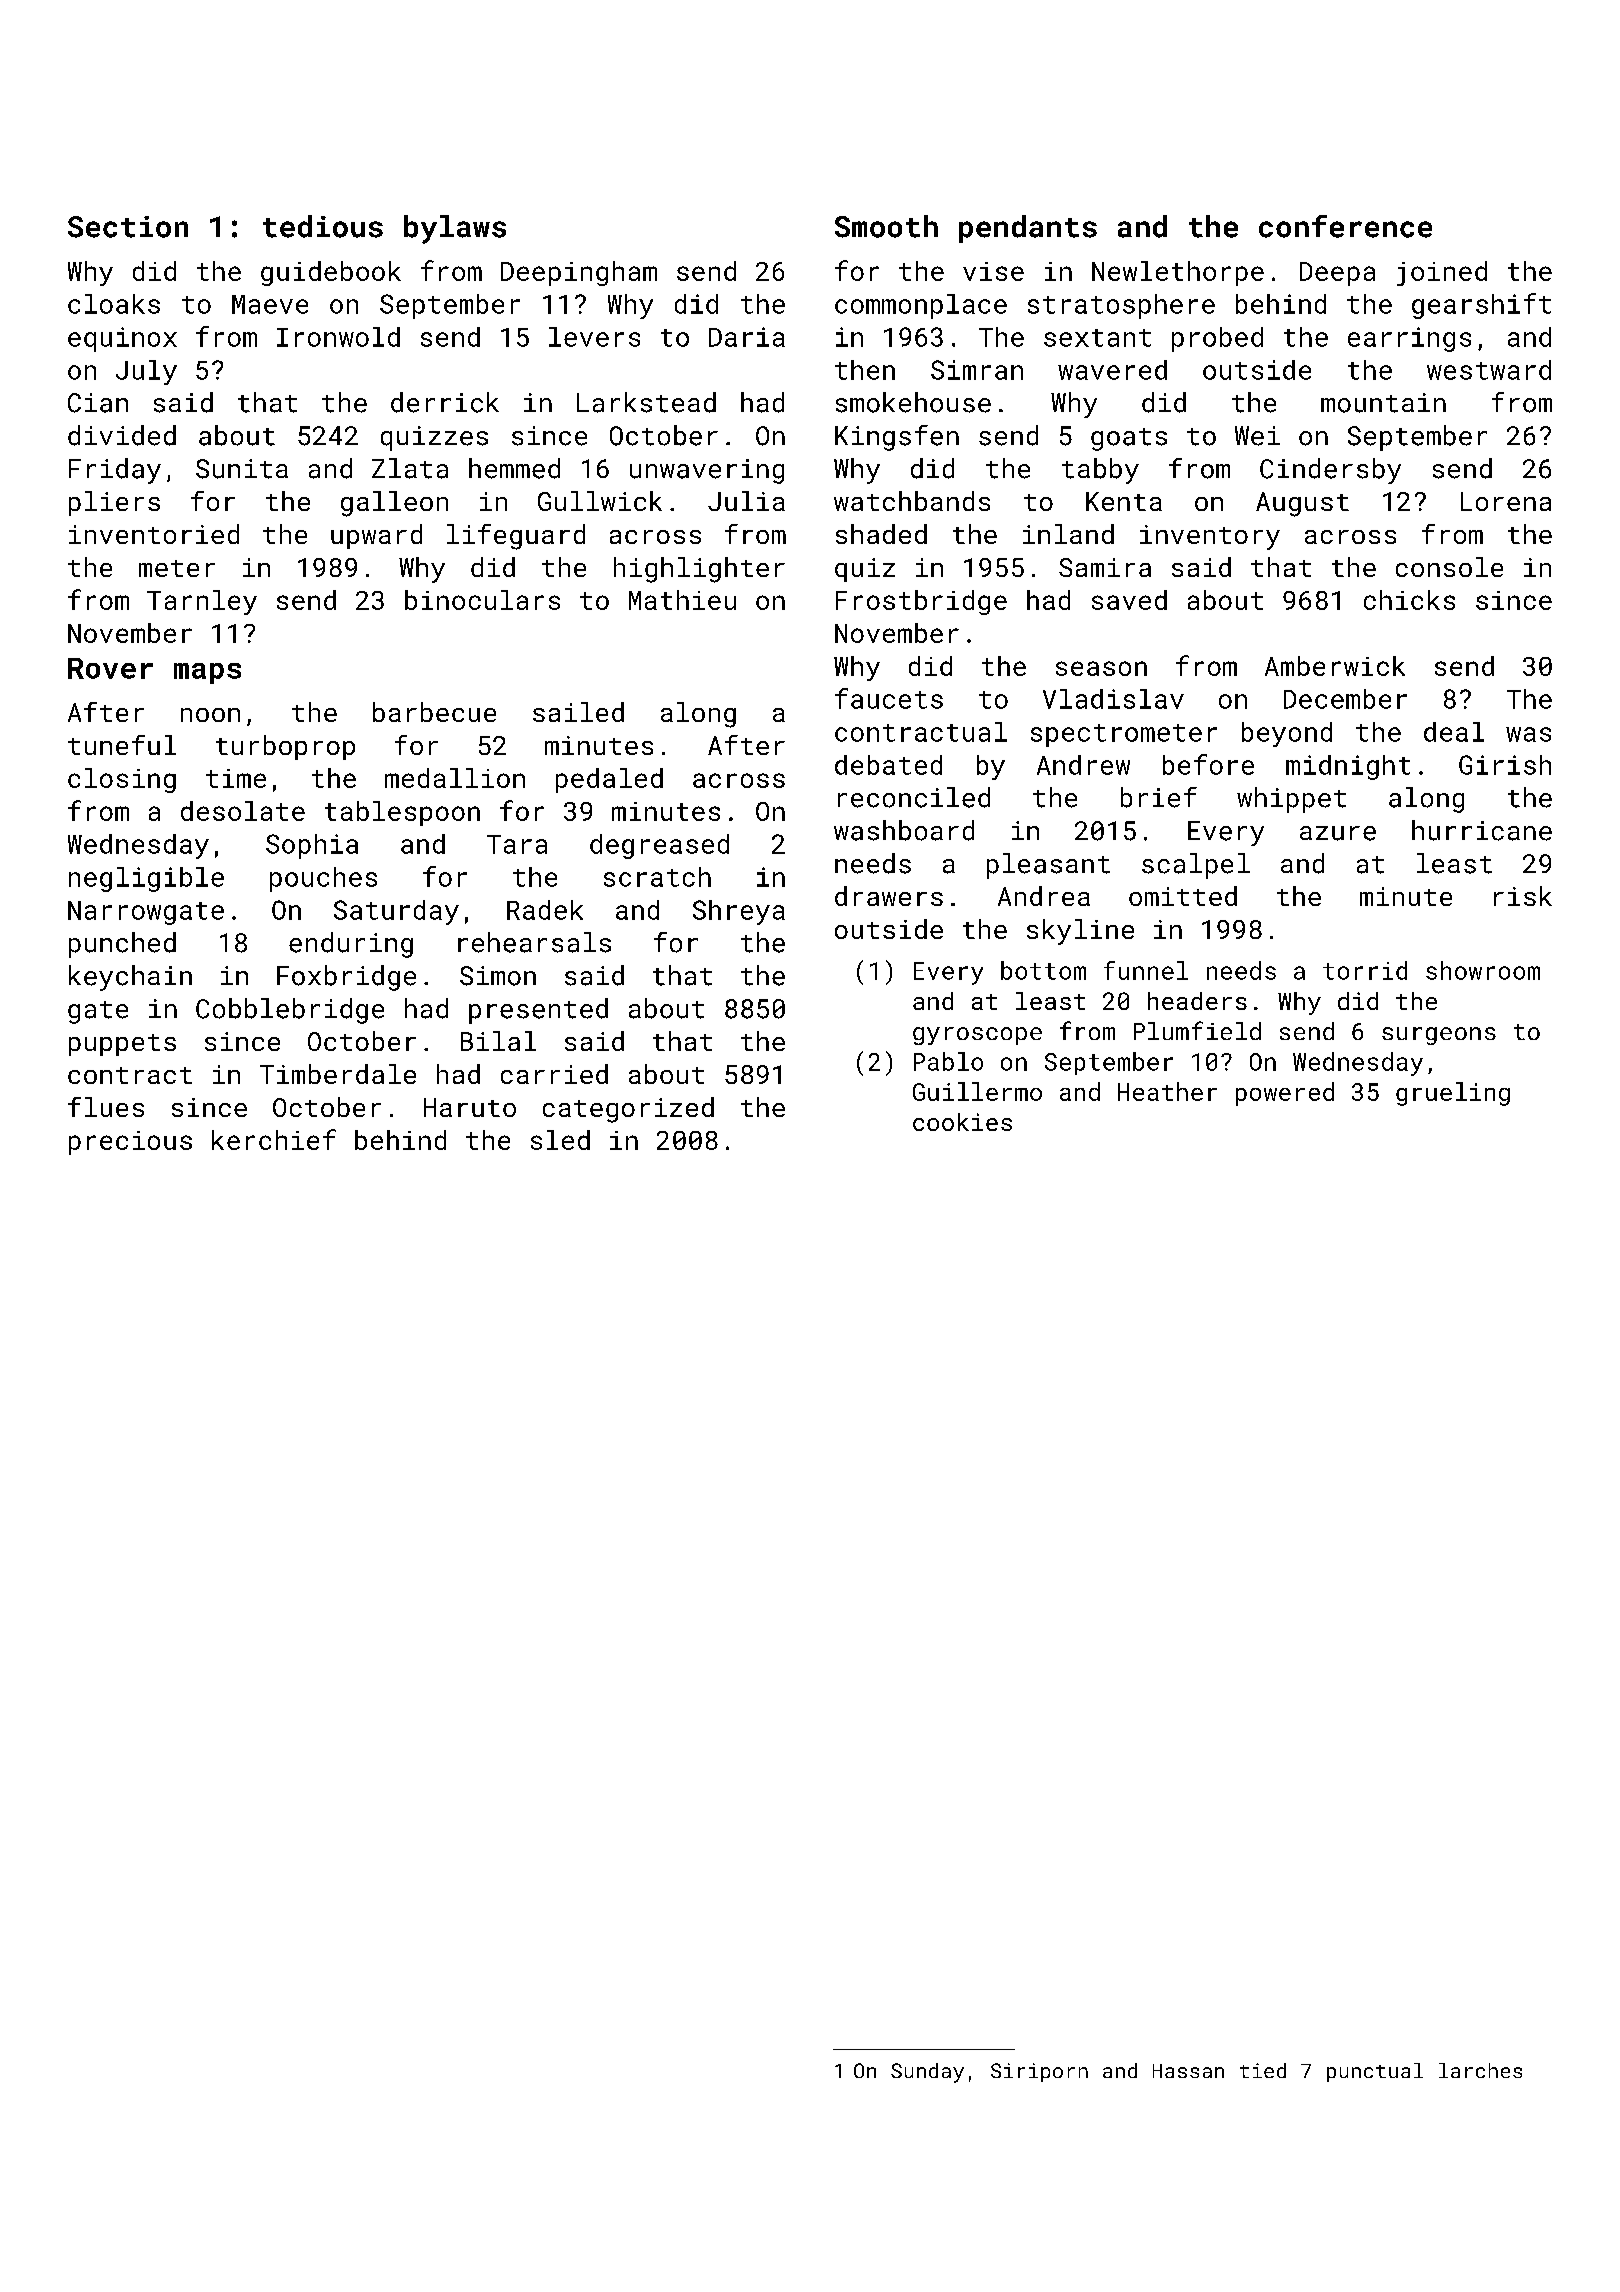 This screenshot has width=1620, height=2292. Describe the element at coordinates (1208, 764) in the screenshot. I see `before` at that location.
